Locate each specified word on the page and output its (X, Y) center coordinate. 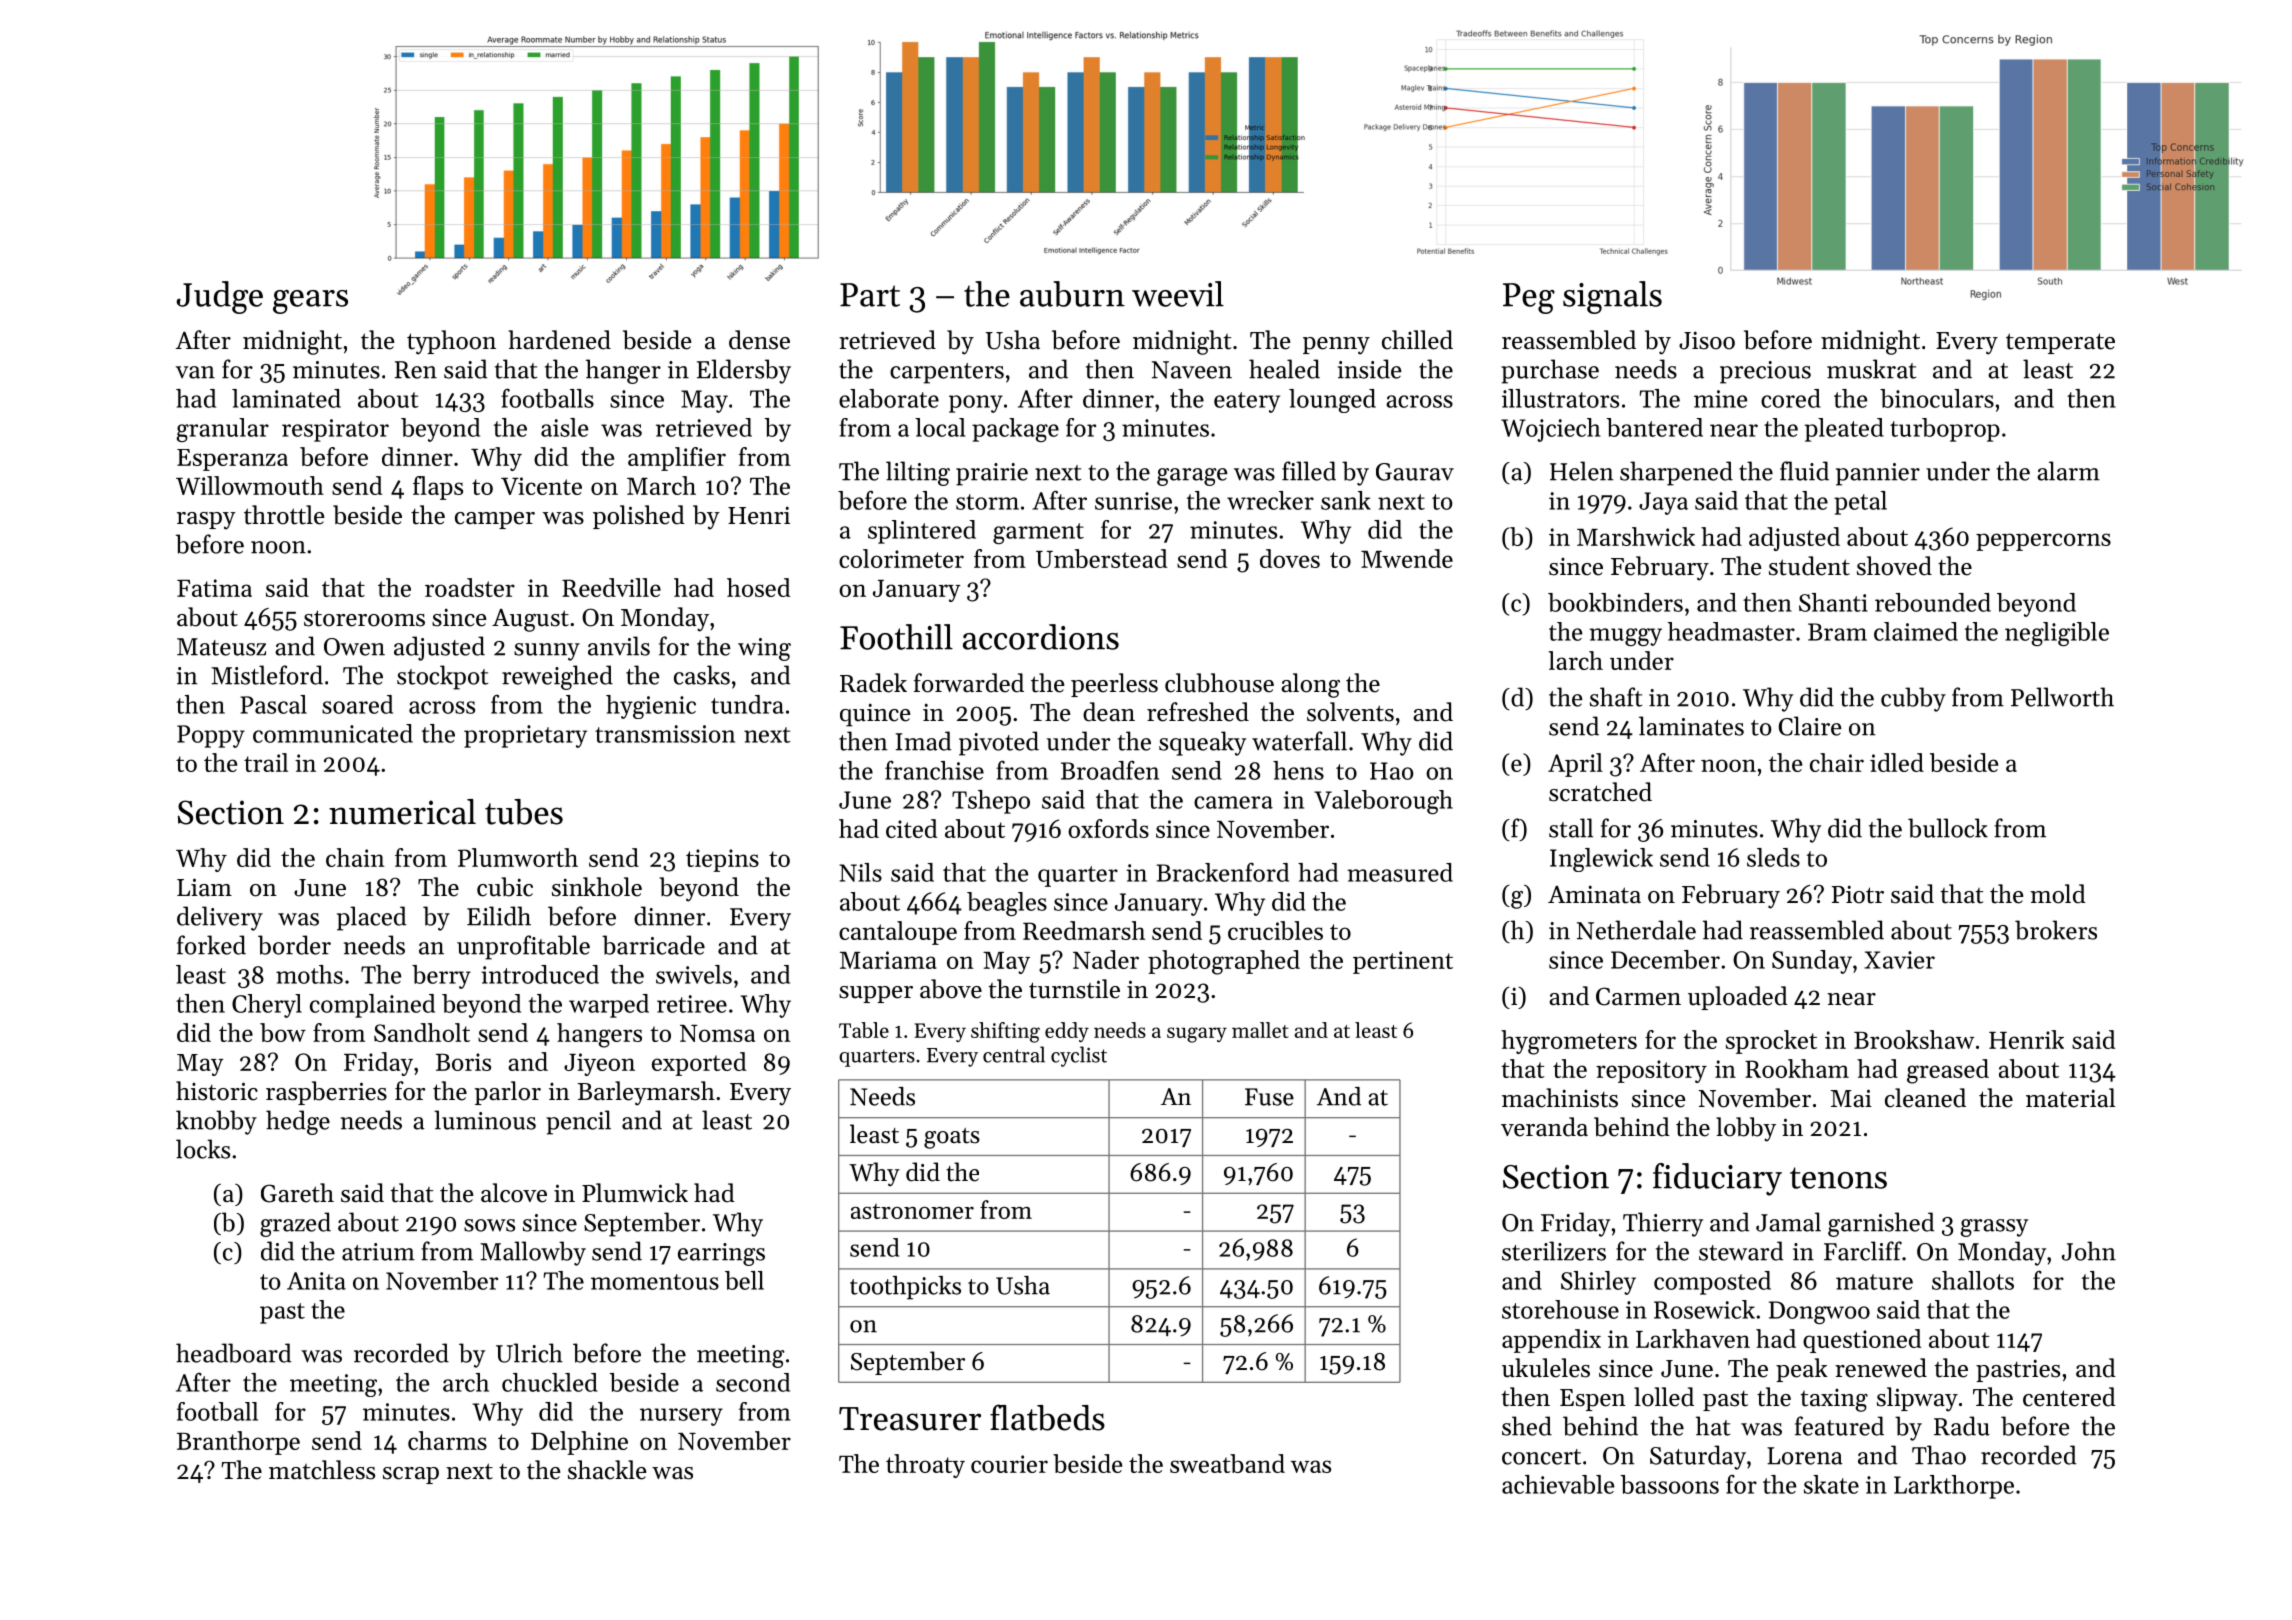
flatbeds (1047, 1417)
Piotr (1858, 894)
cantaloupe (898, 933)
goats (952, 1138)
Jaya (1663, 503)
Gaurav (1415, 472)
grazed (295, 1224)
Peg (1529, 298)
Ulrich (529, 1353)
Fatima (214, 588)
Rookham (1797, 1068)
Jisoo (1707, 340)
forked (211, 945)
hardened (560, 340)
